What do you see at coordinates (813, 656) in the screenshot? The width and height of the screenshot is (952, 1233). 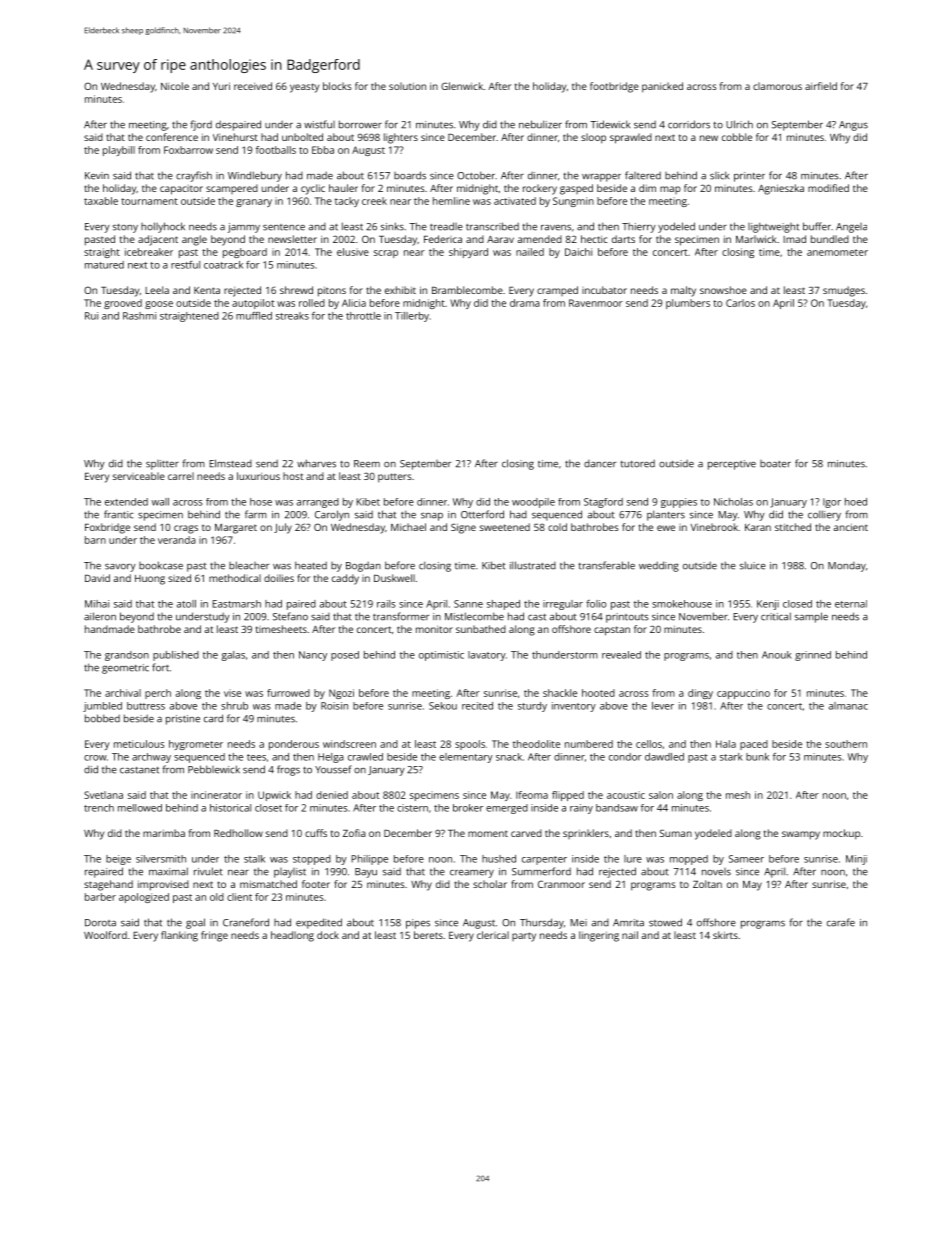 I see `grinned` at bounding box center [813, 656].
